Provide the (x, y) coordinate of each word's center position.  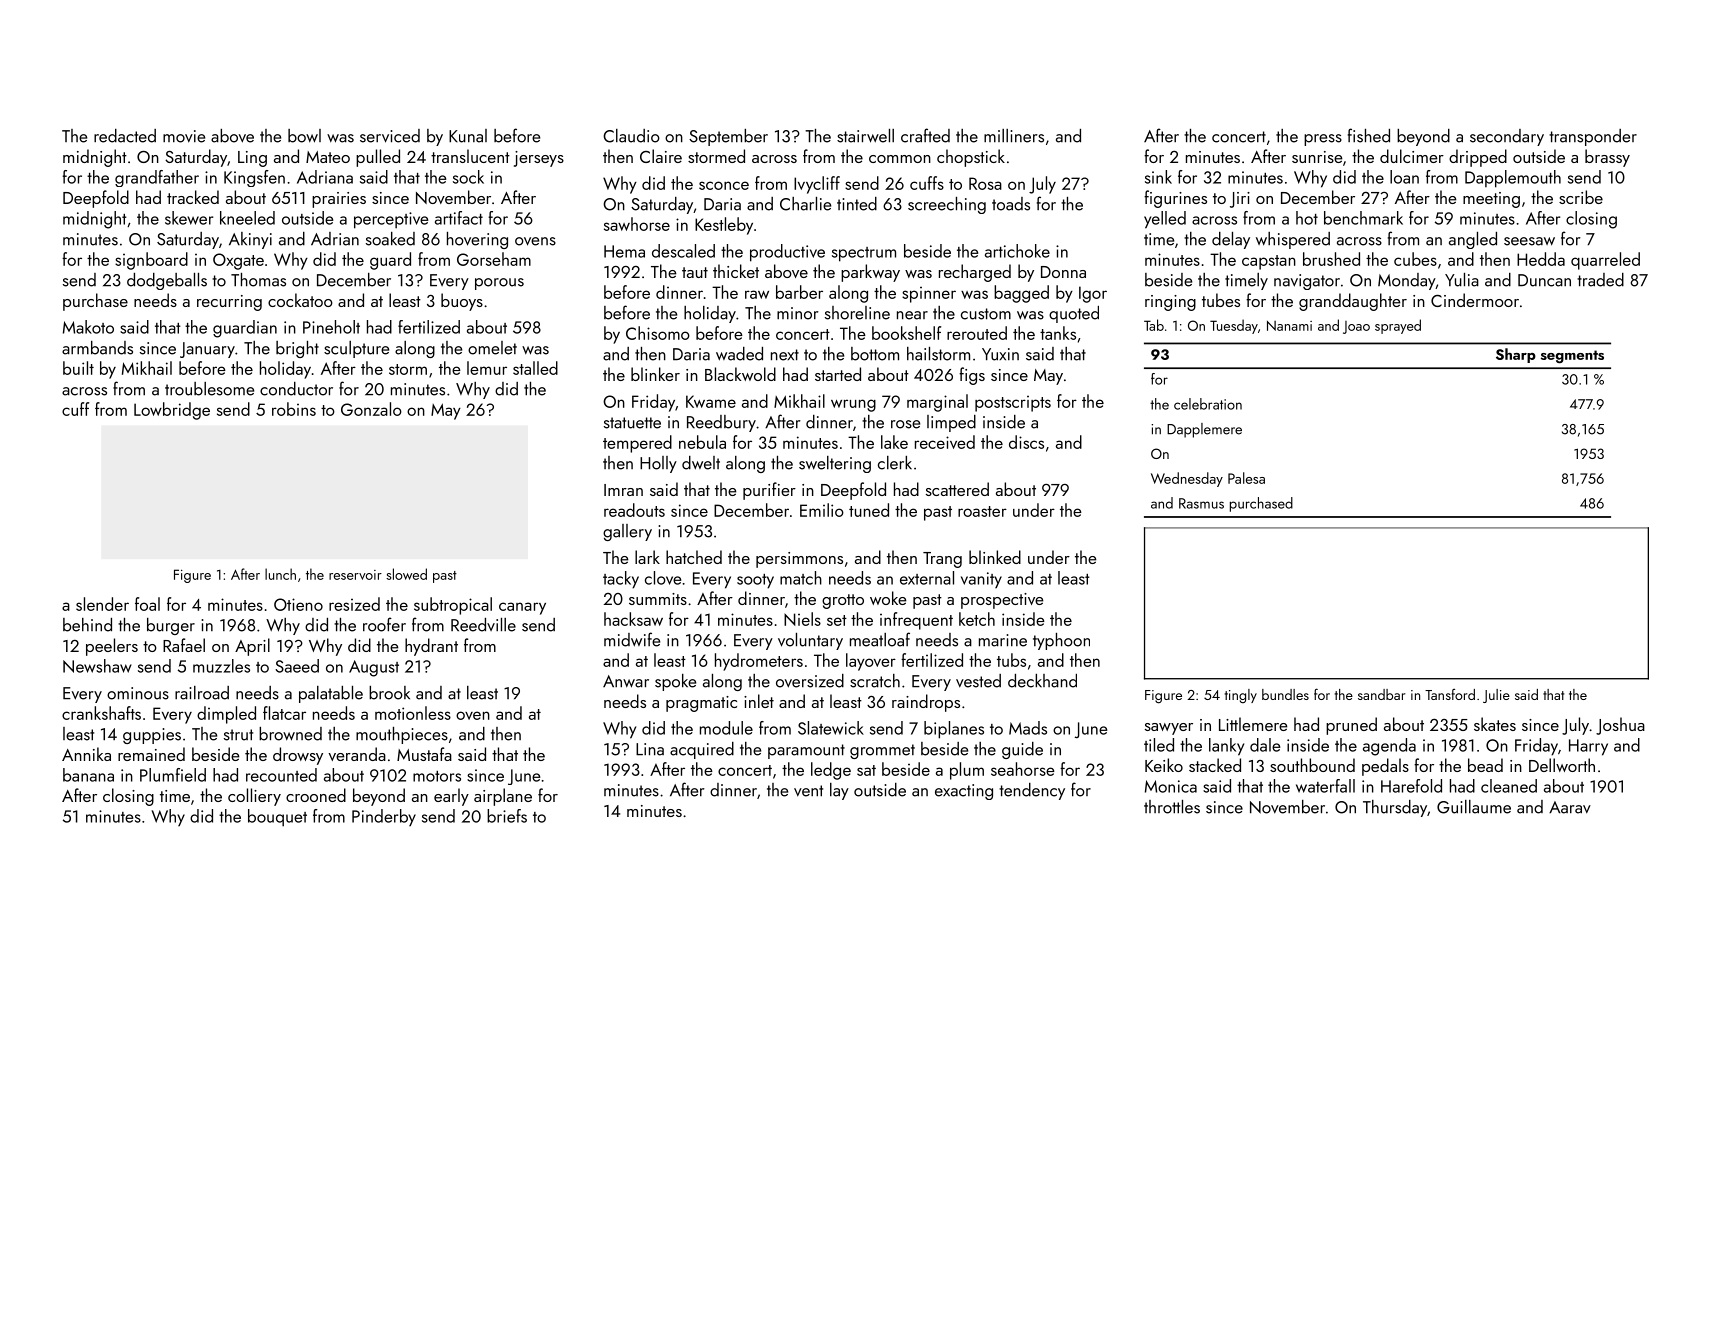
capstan (1269, 262)
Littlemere (1253, 724)
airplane (503, 797)
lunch (280, 574)
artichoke (1017, 251)
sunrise (1317, 157)
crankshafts (101, 713)
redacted (125, 136)
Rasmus (1201, 503)
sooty (755, 581)
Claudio (631, 136)
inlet (759, 701)
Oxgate (238, 261)
